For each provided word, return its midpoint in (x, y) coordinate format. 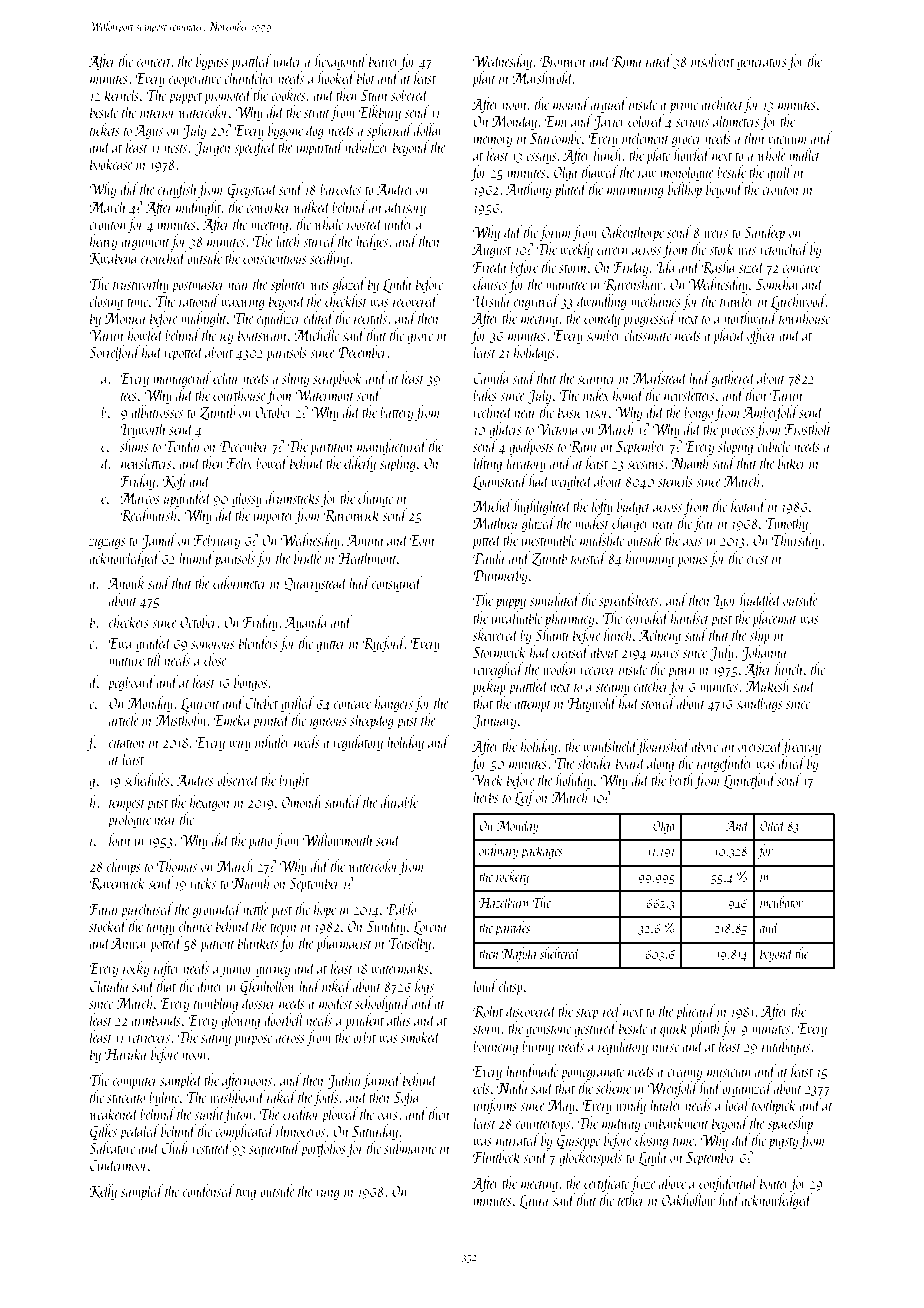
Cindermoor (119, 1164)
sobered (410, 94)
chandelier (250, 77)
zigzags (107, 542)
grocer (687, 141)
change (375, 499)
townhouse (804, 317)
